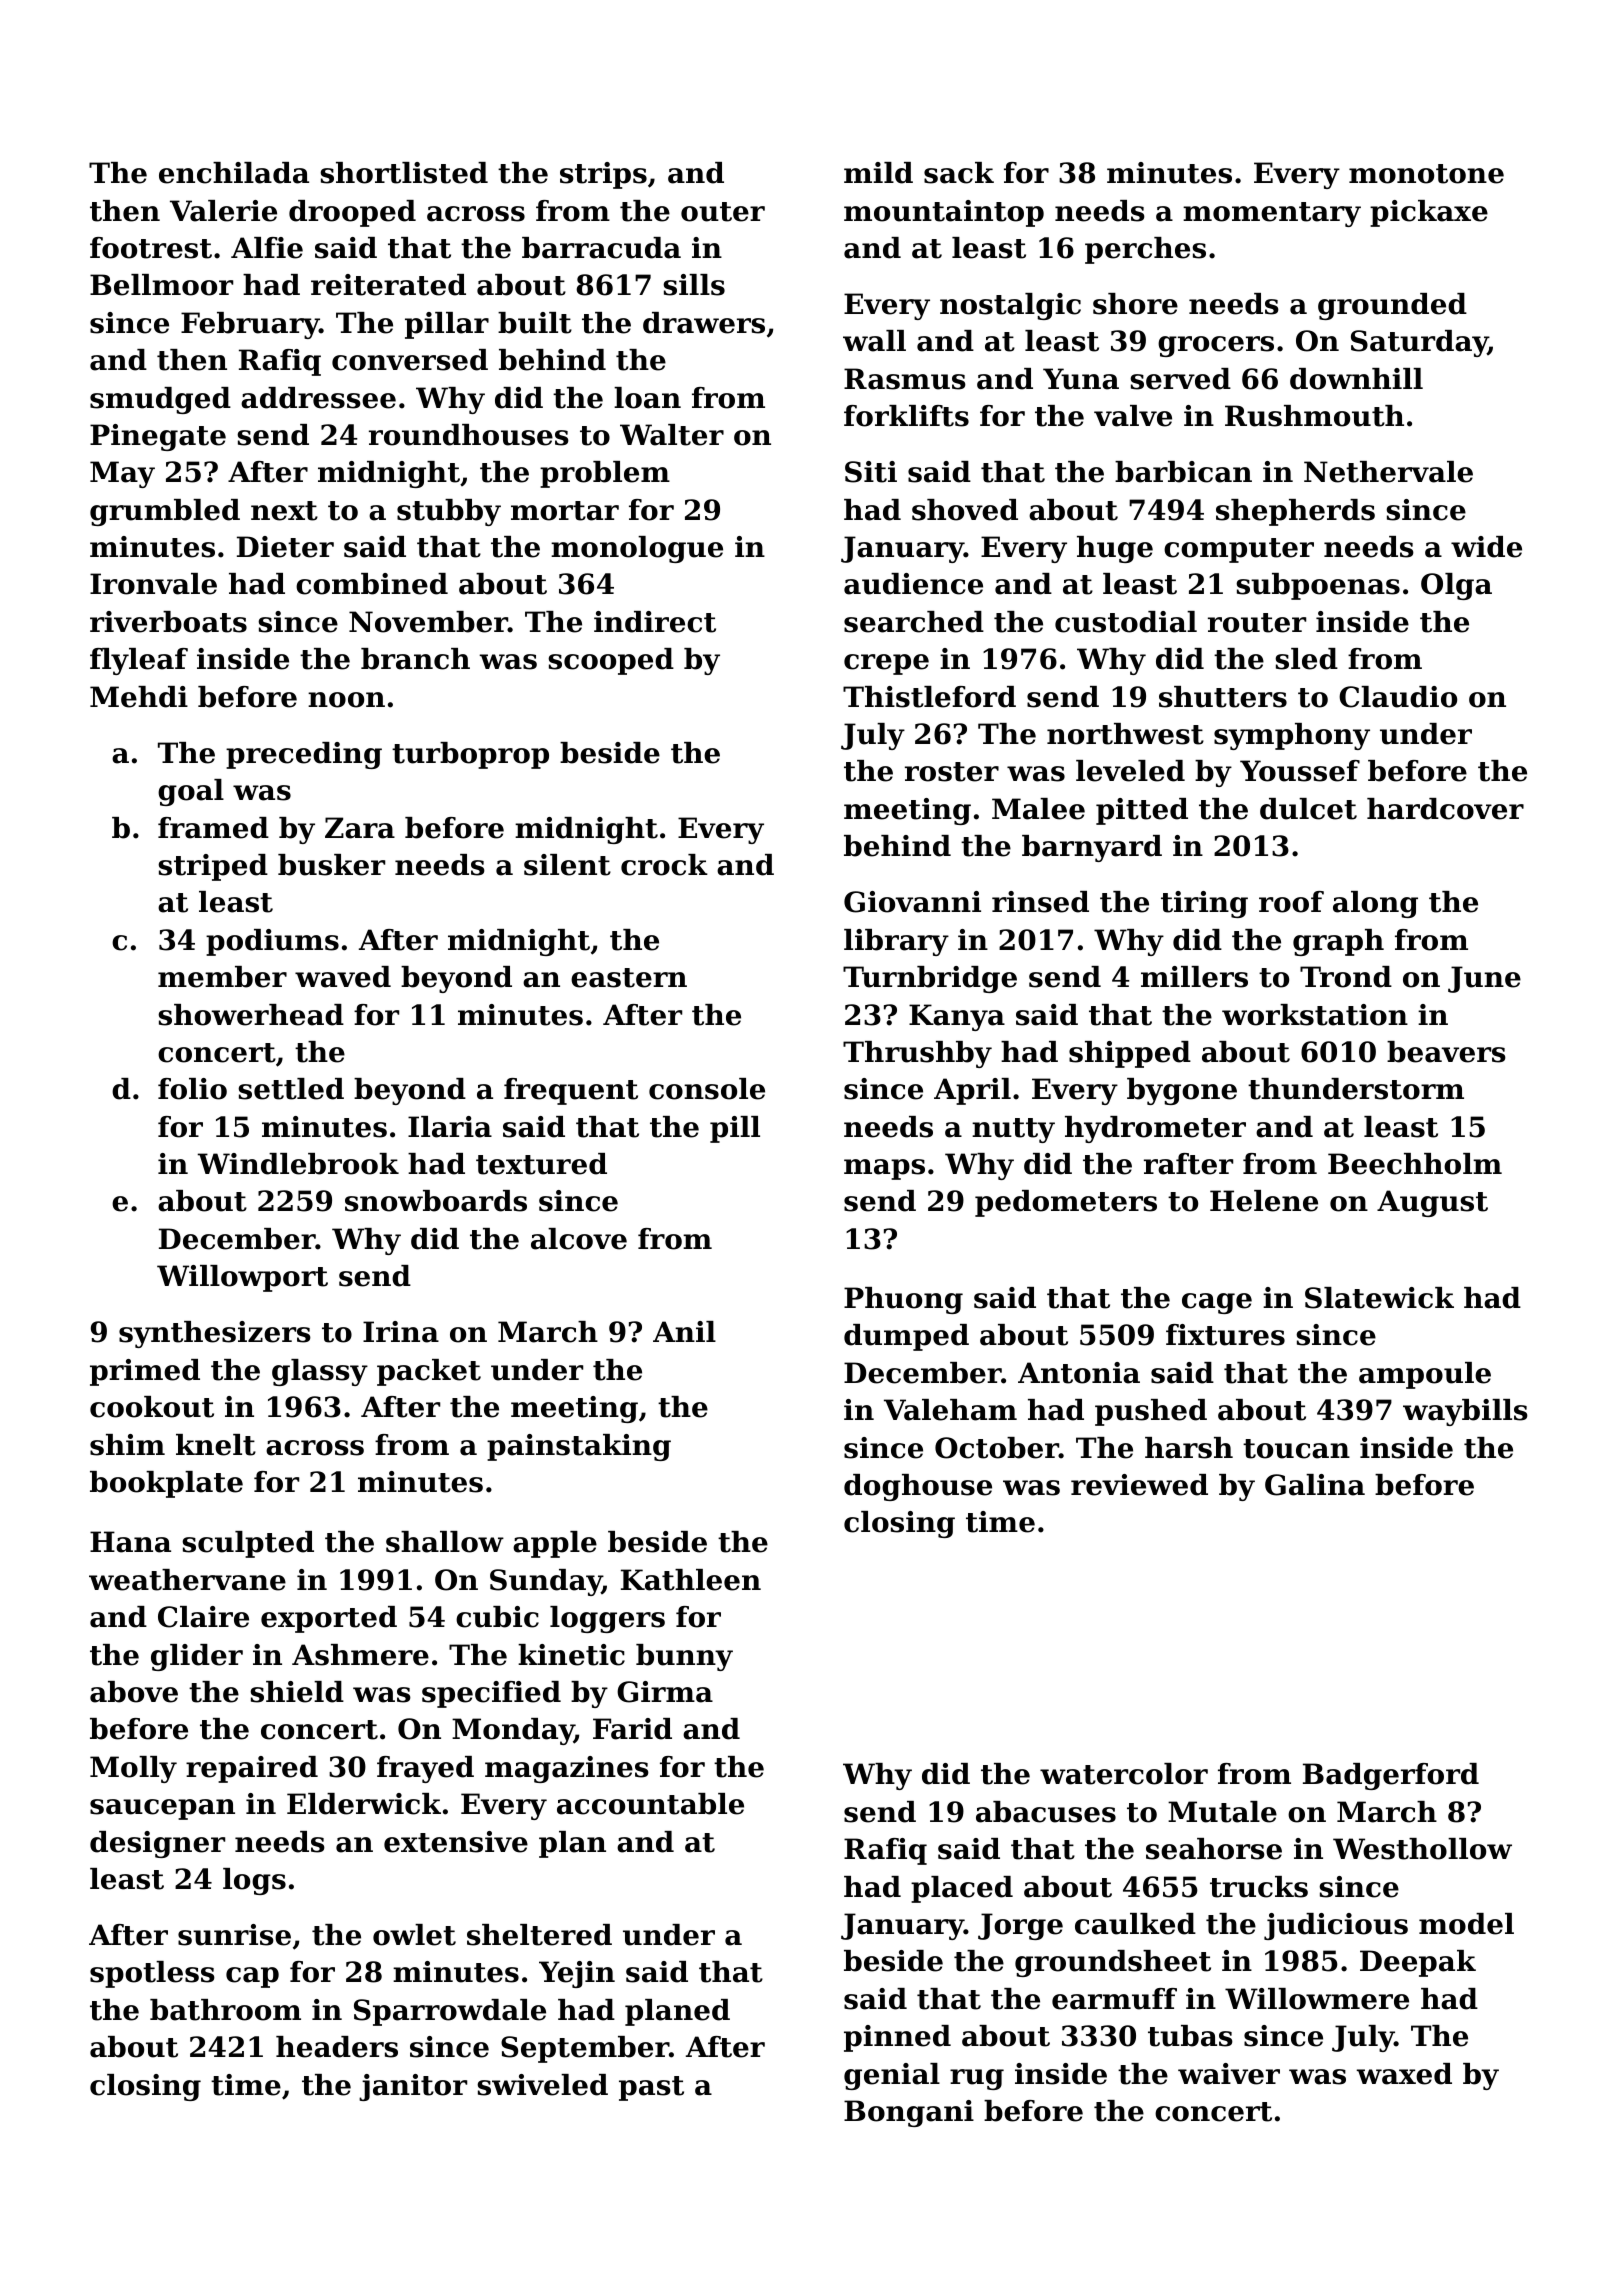 The width and height of the document is (1620, 2292). Describe the element at coordinates (965, 510) in the document. I see `shoved` at that location.
